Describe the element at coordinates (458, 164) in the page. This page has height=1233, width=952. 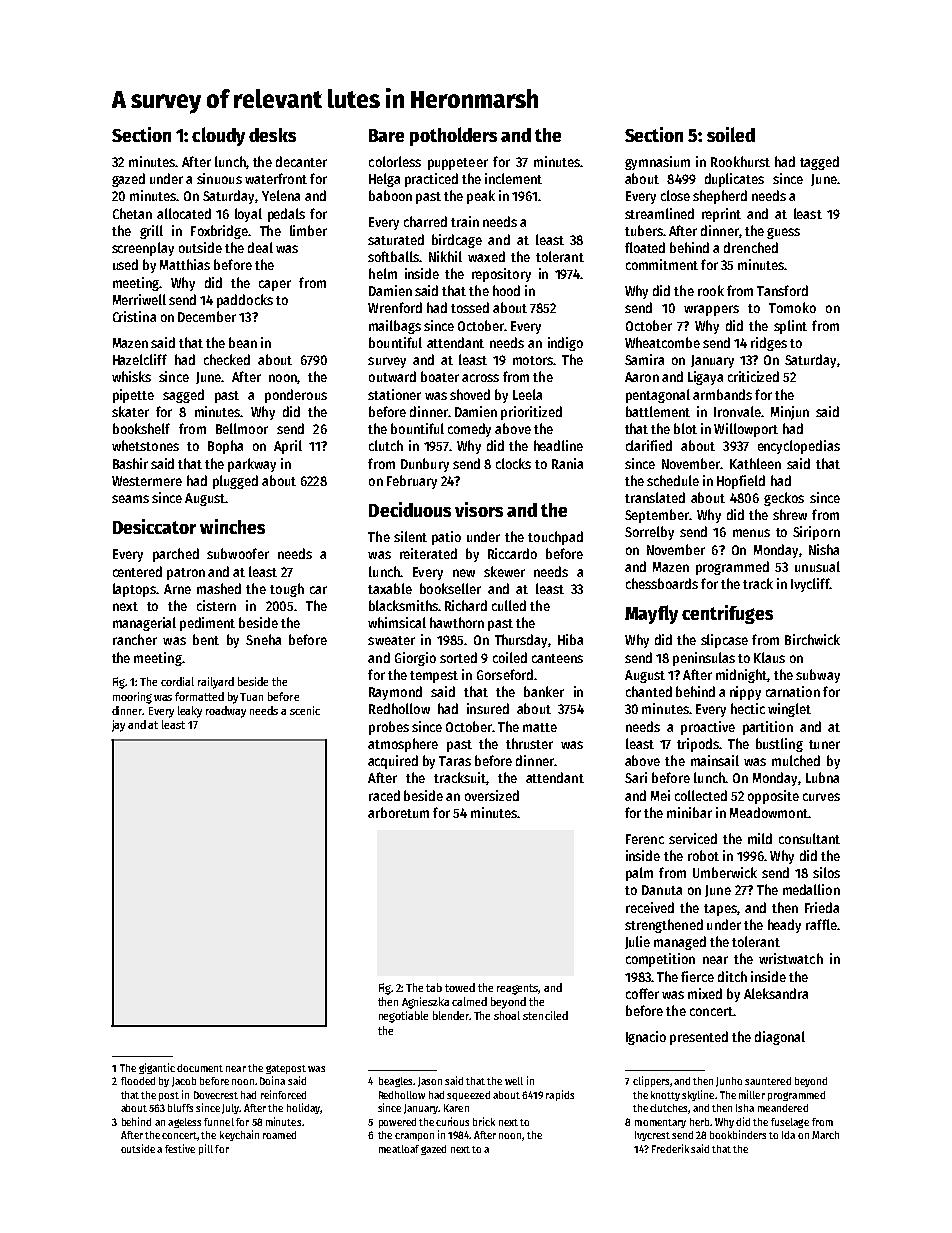
I see `puppeteer` at that location.
